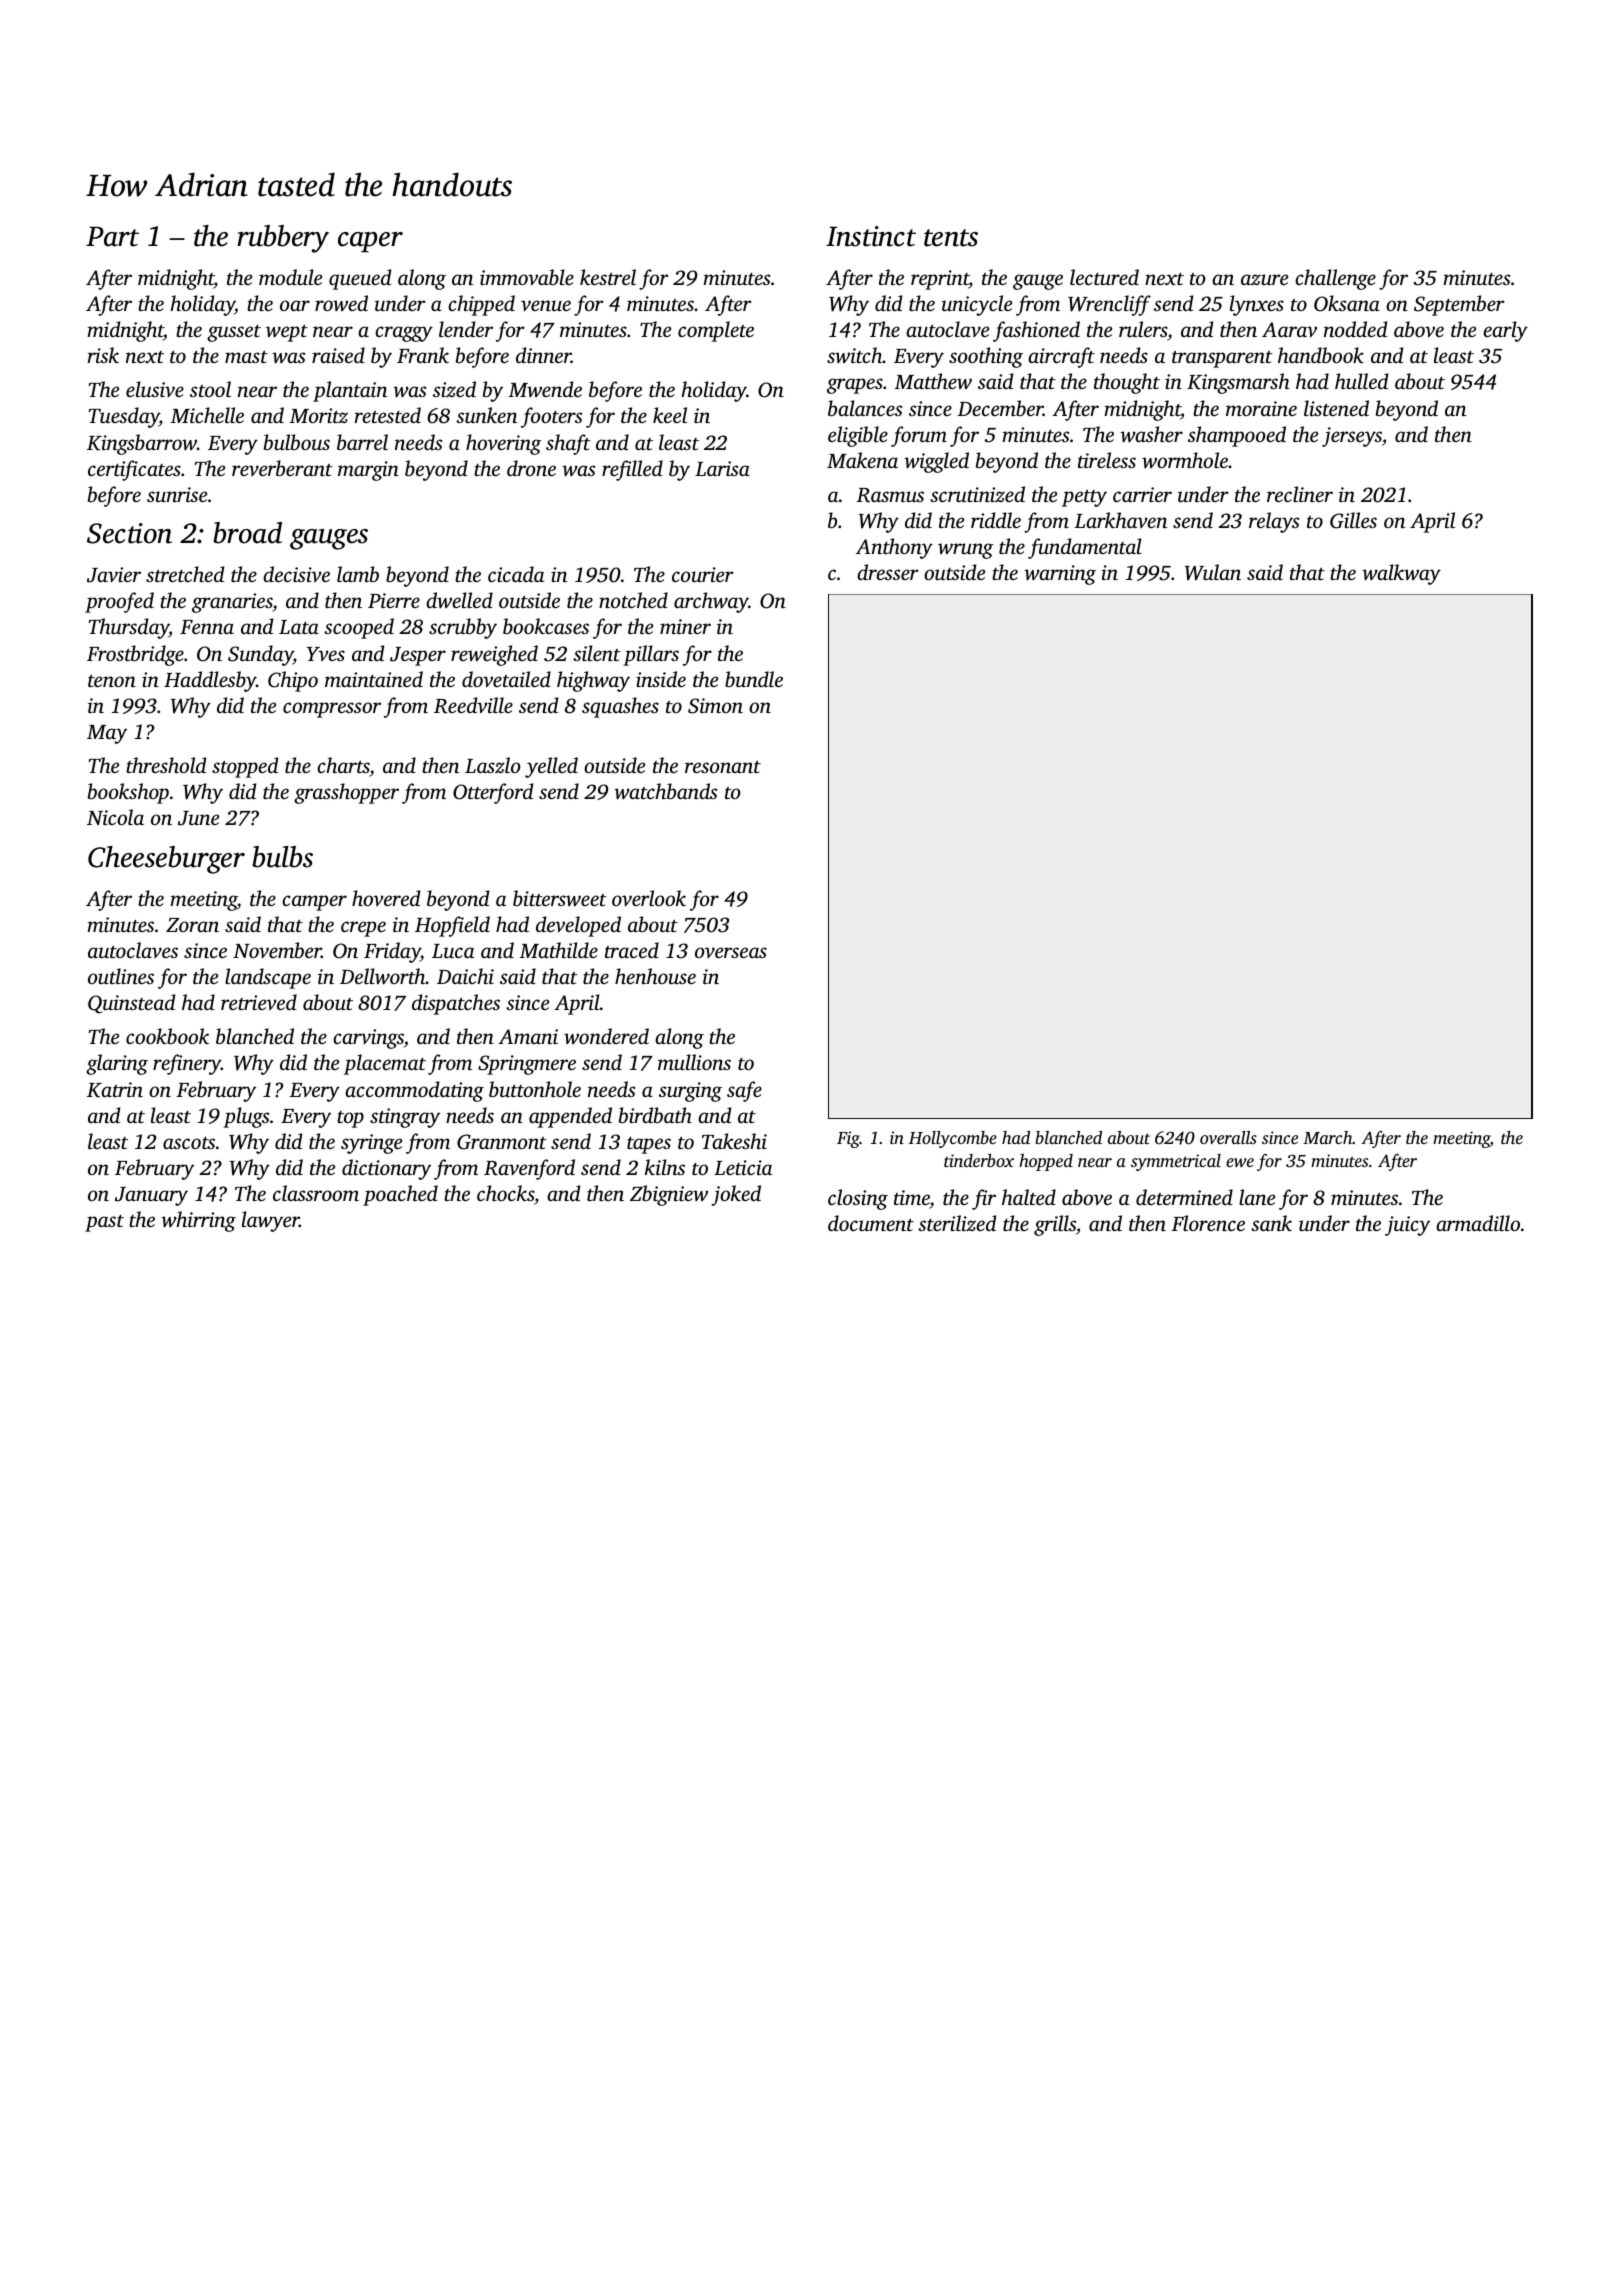 Image resolution: width=1620 pixels, height=2292 pixels. Describe the element at coordinates (560, 898) in the screenshot. I see `bittersweet` at that location.
